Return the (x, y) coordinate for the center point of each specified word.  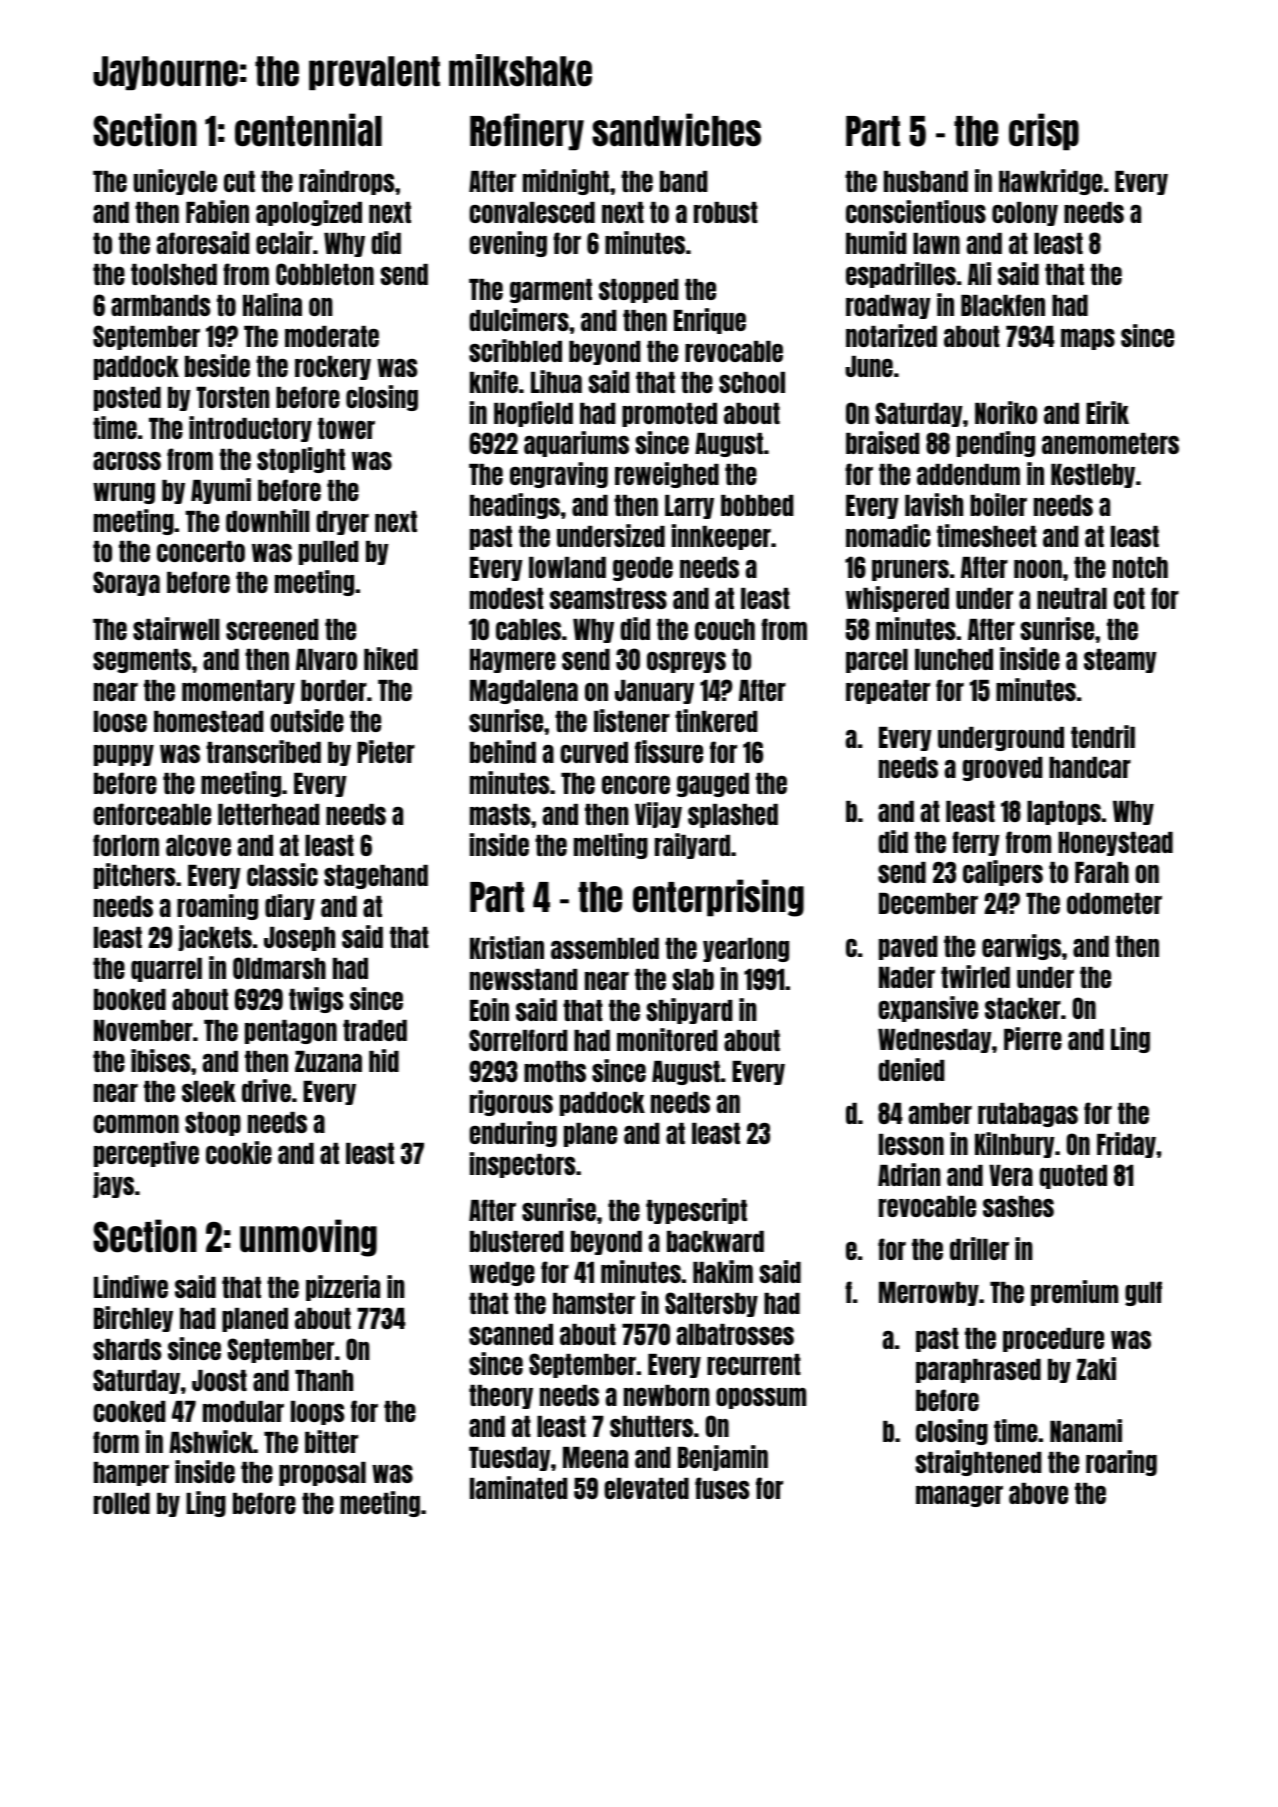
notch (1140, 567)
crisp (1044, 132)
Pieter (386, 751)
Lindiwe (131, 1286)
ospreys (686, 662)
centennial (308, 130)
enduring (513, 1134)
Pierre (1033, 1038)
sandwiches (676, 130)
